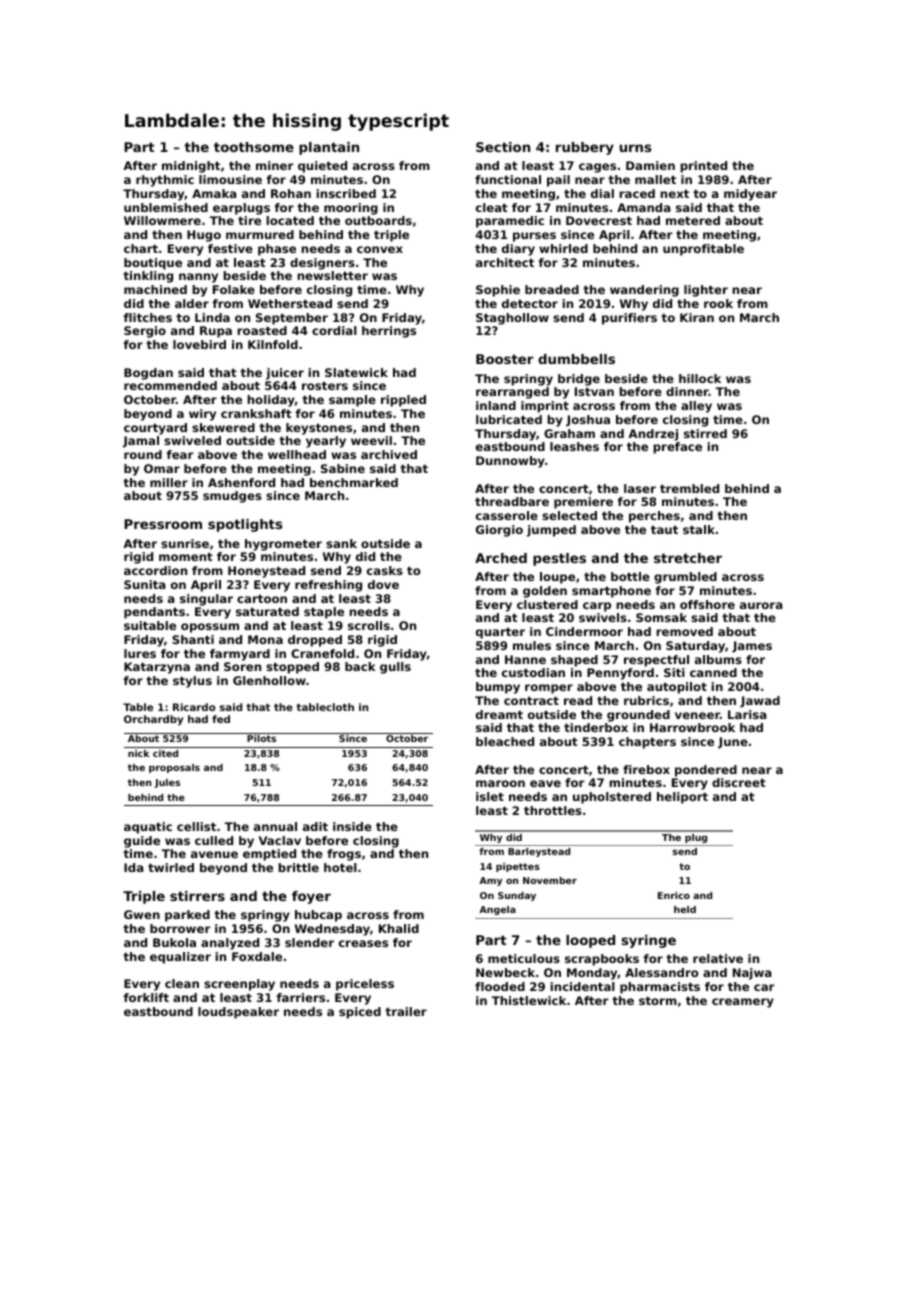 This page has height=1316, width=908. I want to click on crankshaft, so click(256, 413).
